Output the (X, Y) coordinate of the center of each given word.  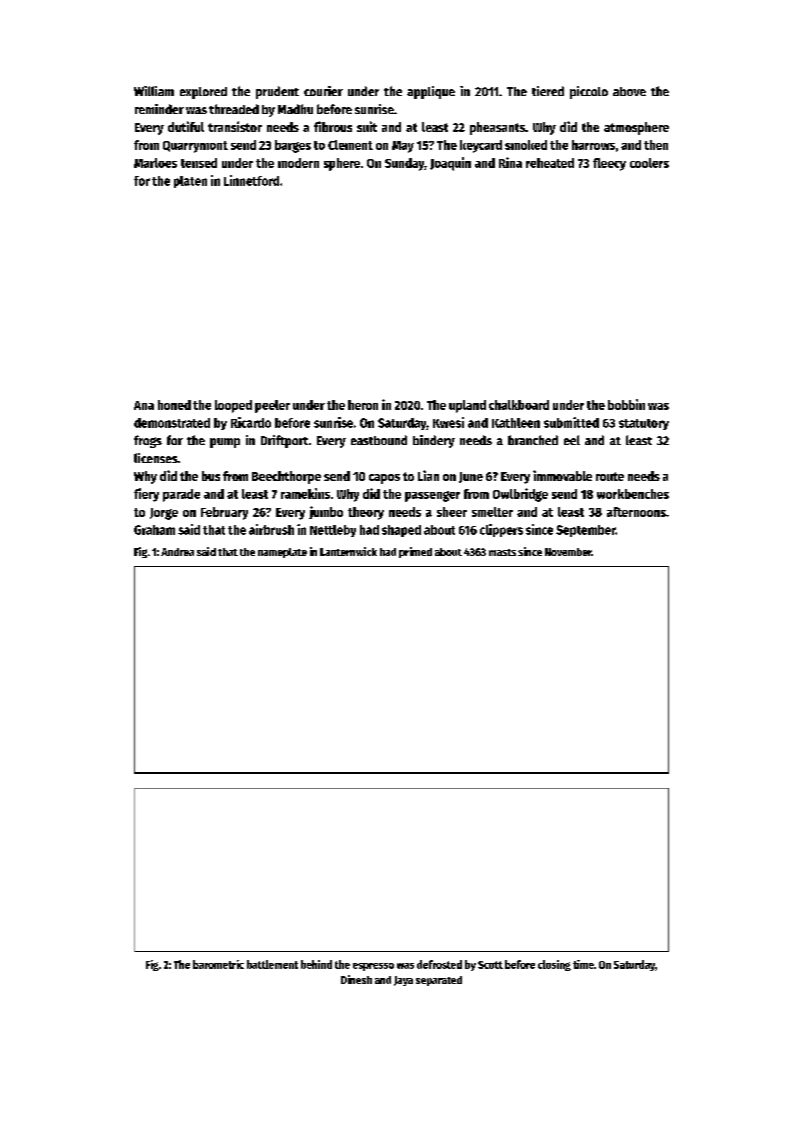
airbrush (271, 529)
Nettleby (333, 531)
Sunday (405, 164)
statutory (644, 424)
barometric (218, 964)
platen (190, 182)
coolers (649, 163)
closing (554, 965)
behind (316, 964)
